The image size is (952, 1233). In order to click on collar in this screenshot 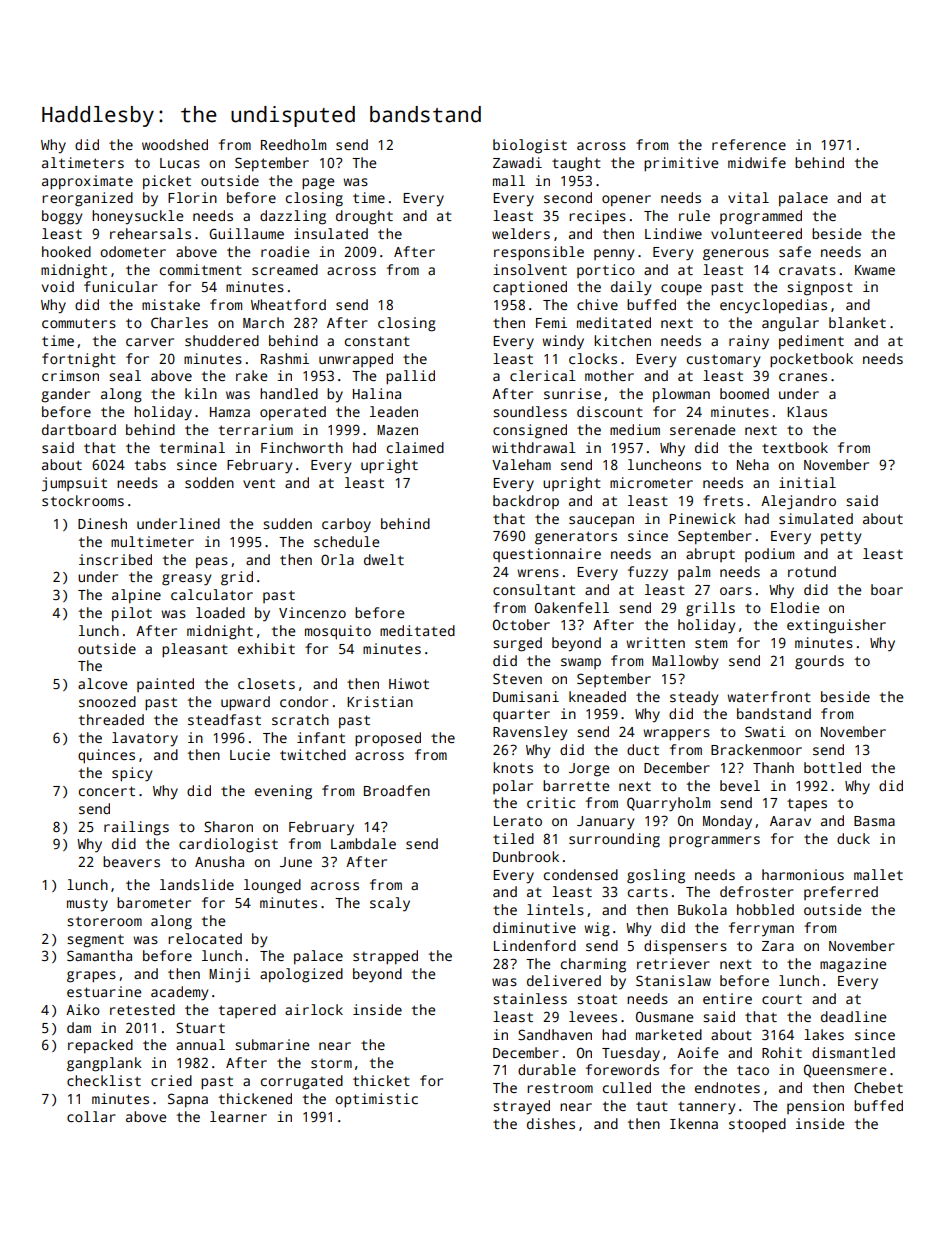, I will do `click(91, 1116)`.
